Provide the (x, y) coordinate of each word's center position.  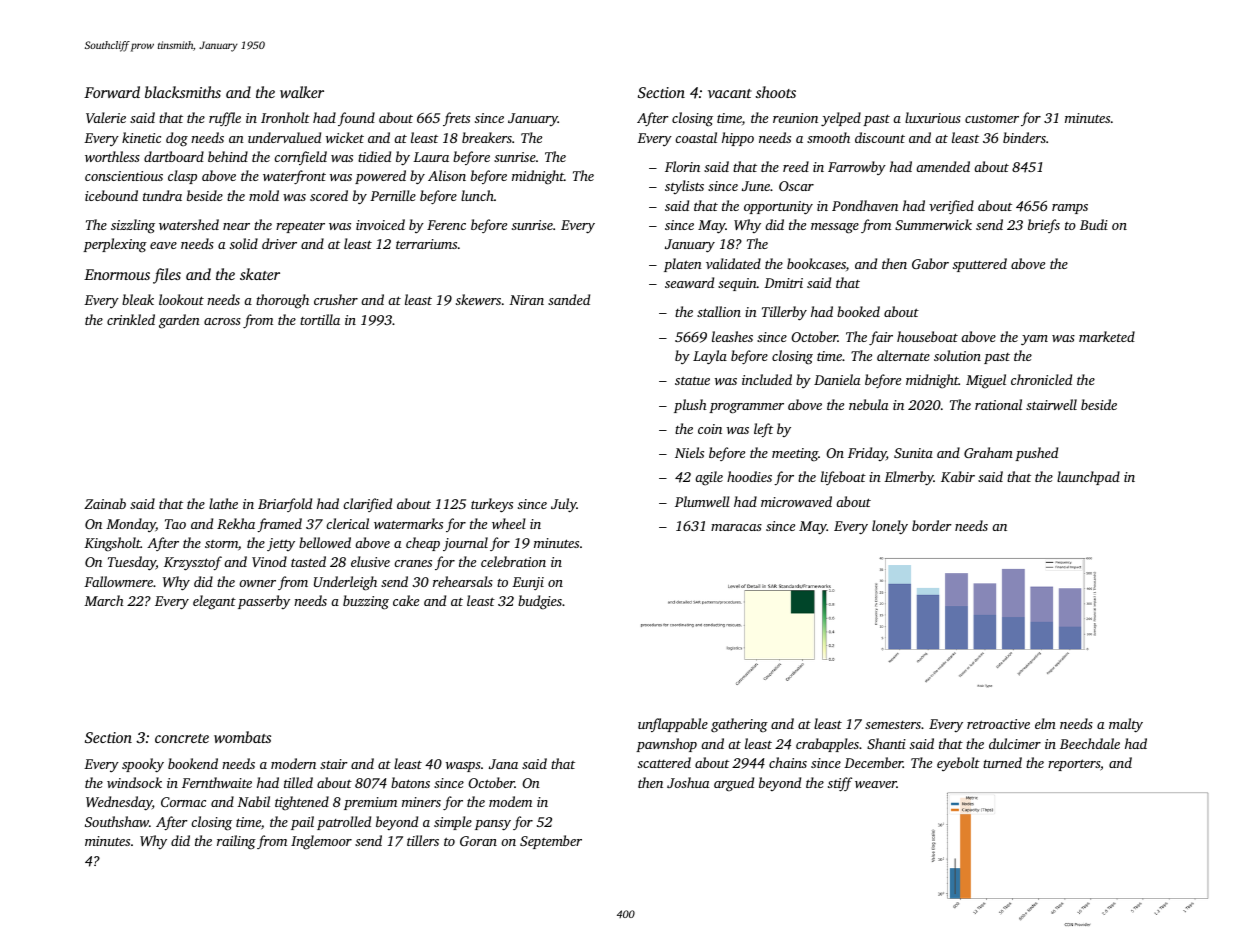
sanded (569, 299)
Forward (112, 92)
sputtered (980, 265)
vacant (730, 93)
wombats (242, 737)
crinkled (131, 319)
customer (992, 119)
